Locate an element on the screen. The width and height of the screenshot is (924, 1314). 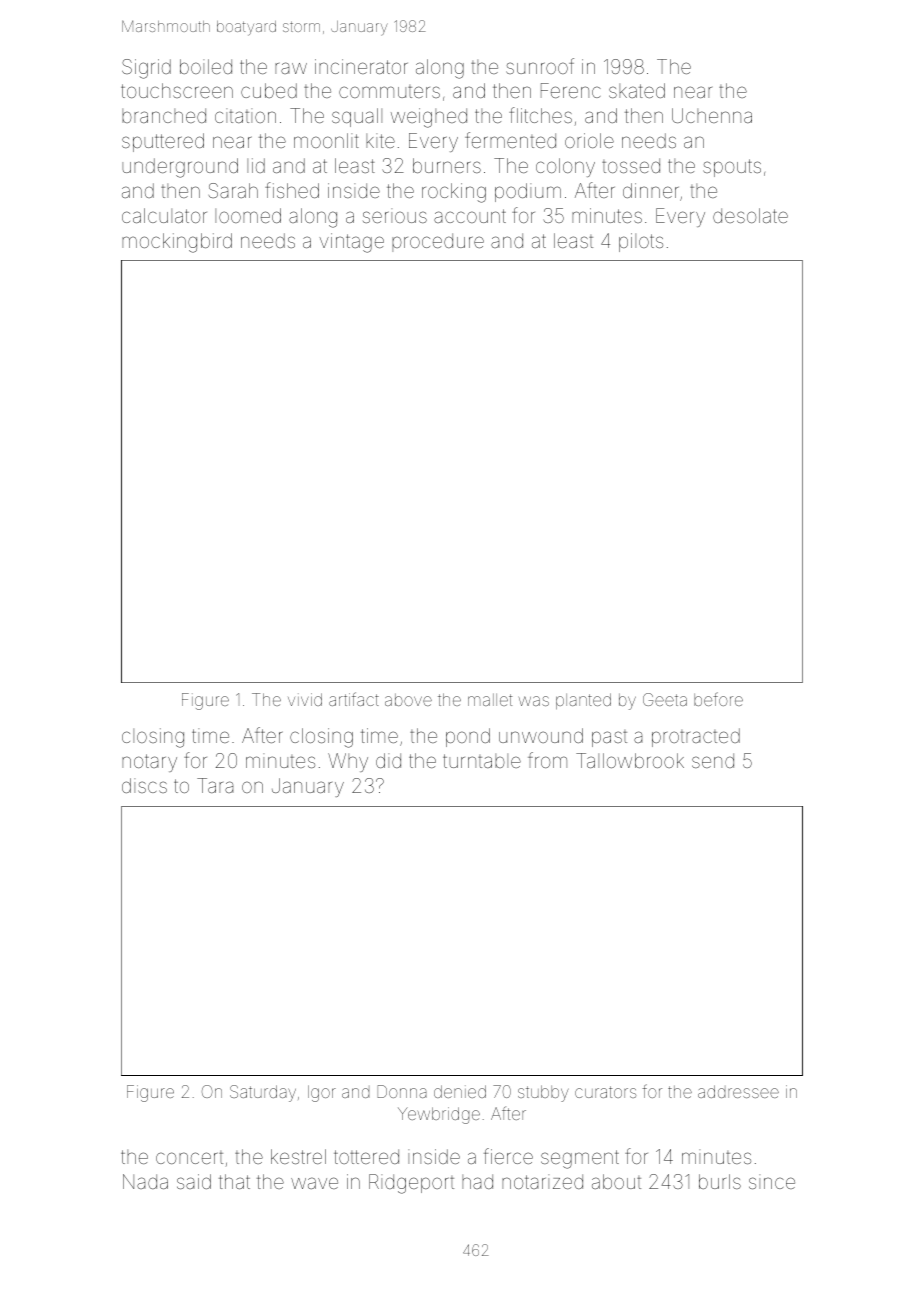
podium is located at coordinates (528, 192).
